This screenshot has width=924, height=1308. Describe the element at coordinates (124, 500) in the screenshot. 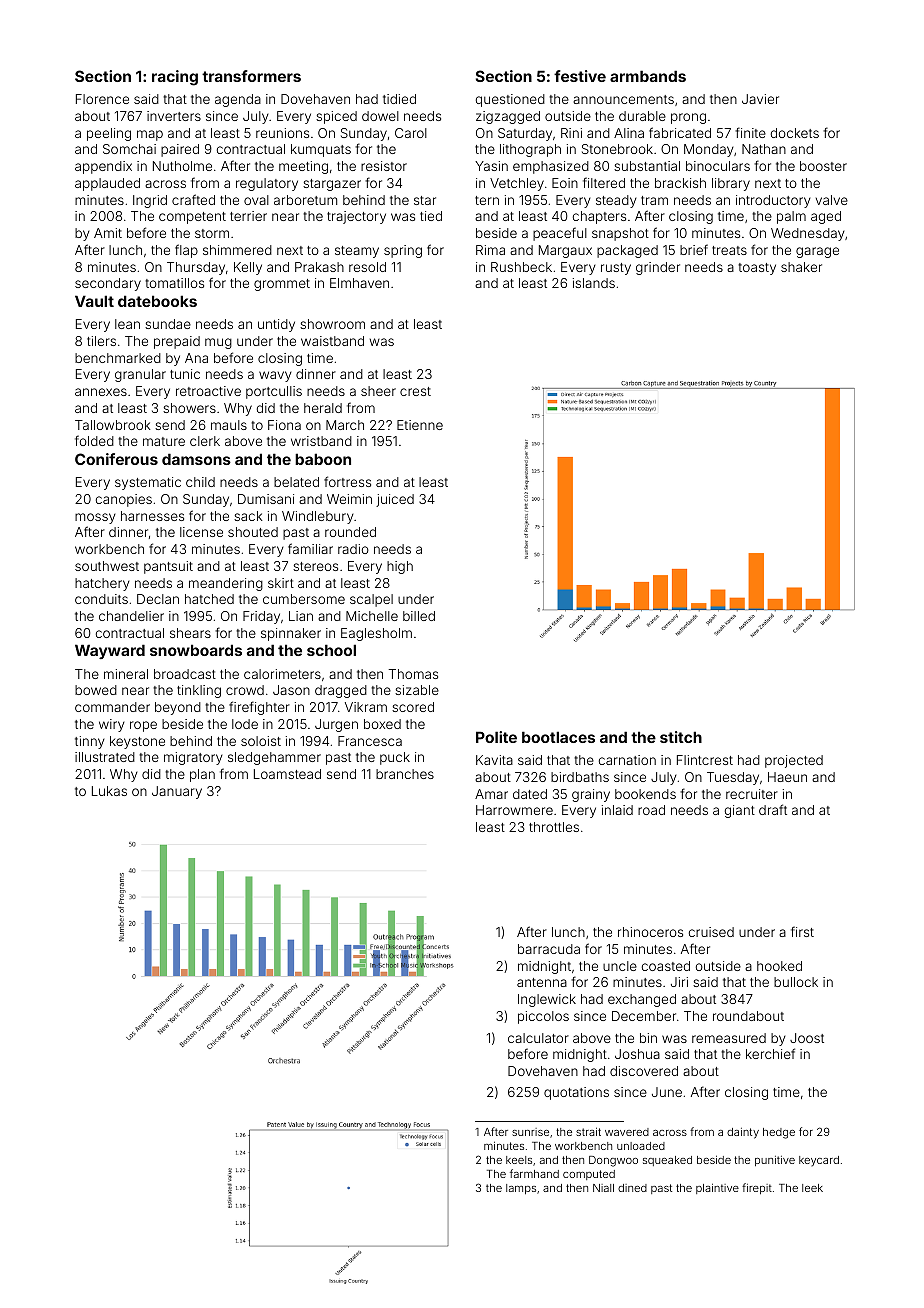

I see `canopies` at that location.
